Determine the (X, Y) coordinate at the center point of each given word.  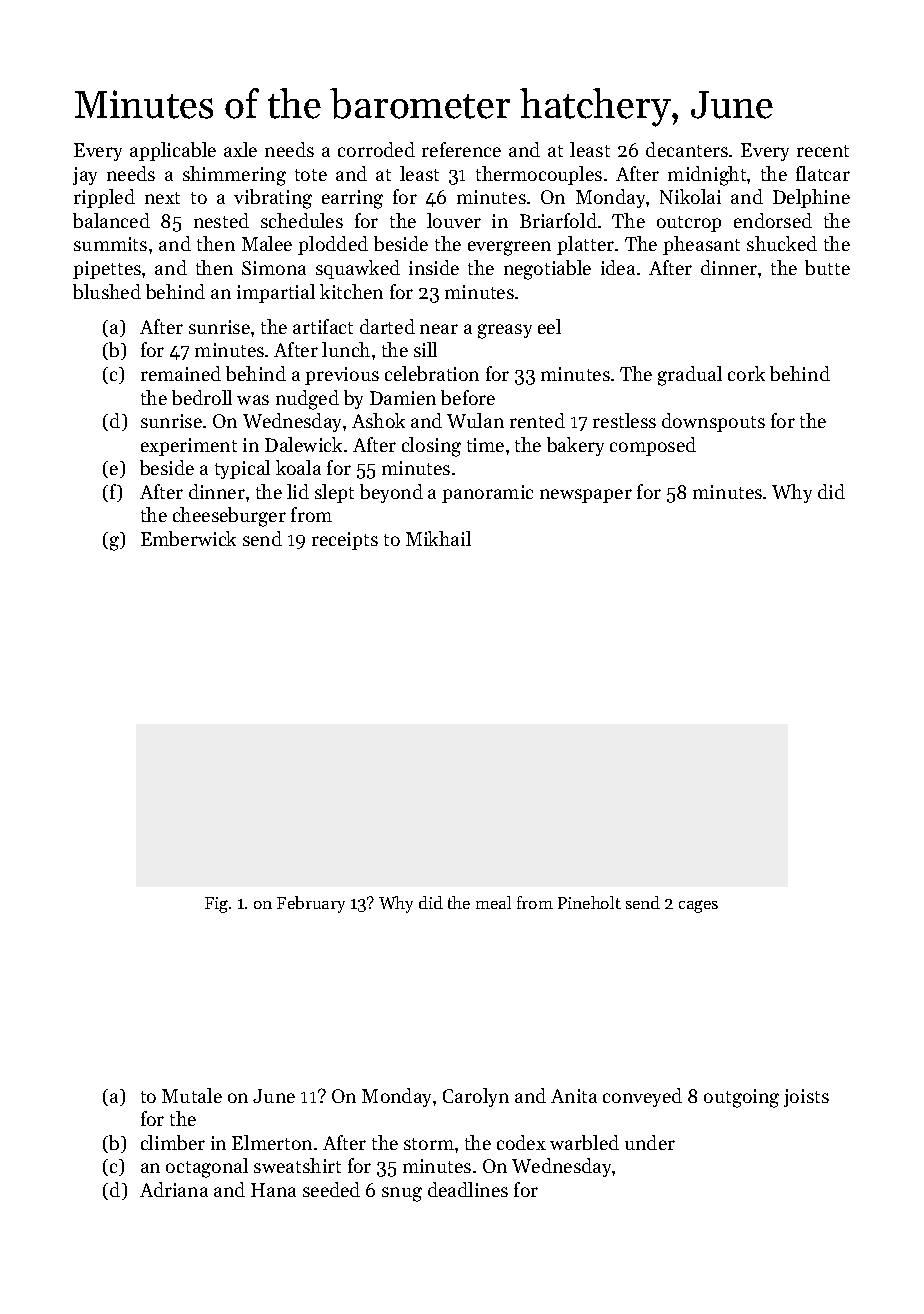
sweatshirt (297, 1165)
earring (352, 199)
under (650, 1142)
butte (827, 267)
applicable (173, 151)
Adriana (174, 1189)
